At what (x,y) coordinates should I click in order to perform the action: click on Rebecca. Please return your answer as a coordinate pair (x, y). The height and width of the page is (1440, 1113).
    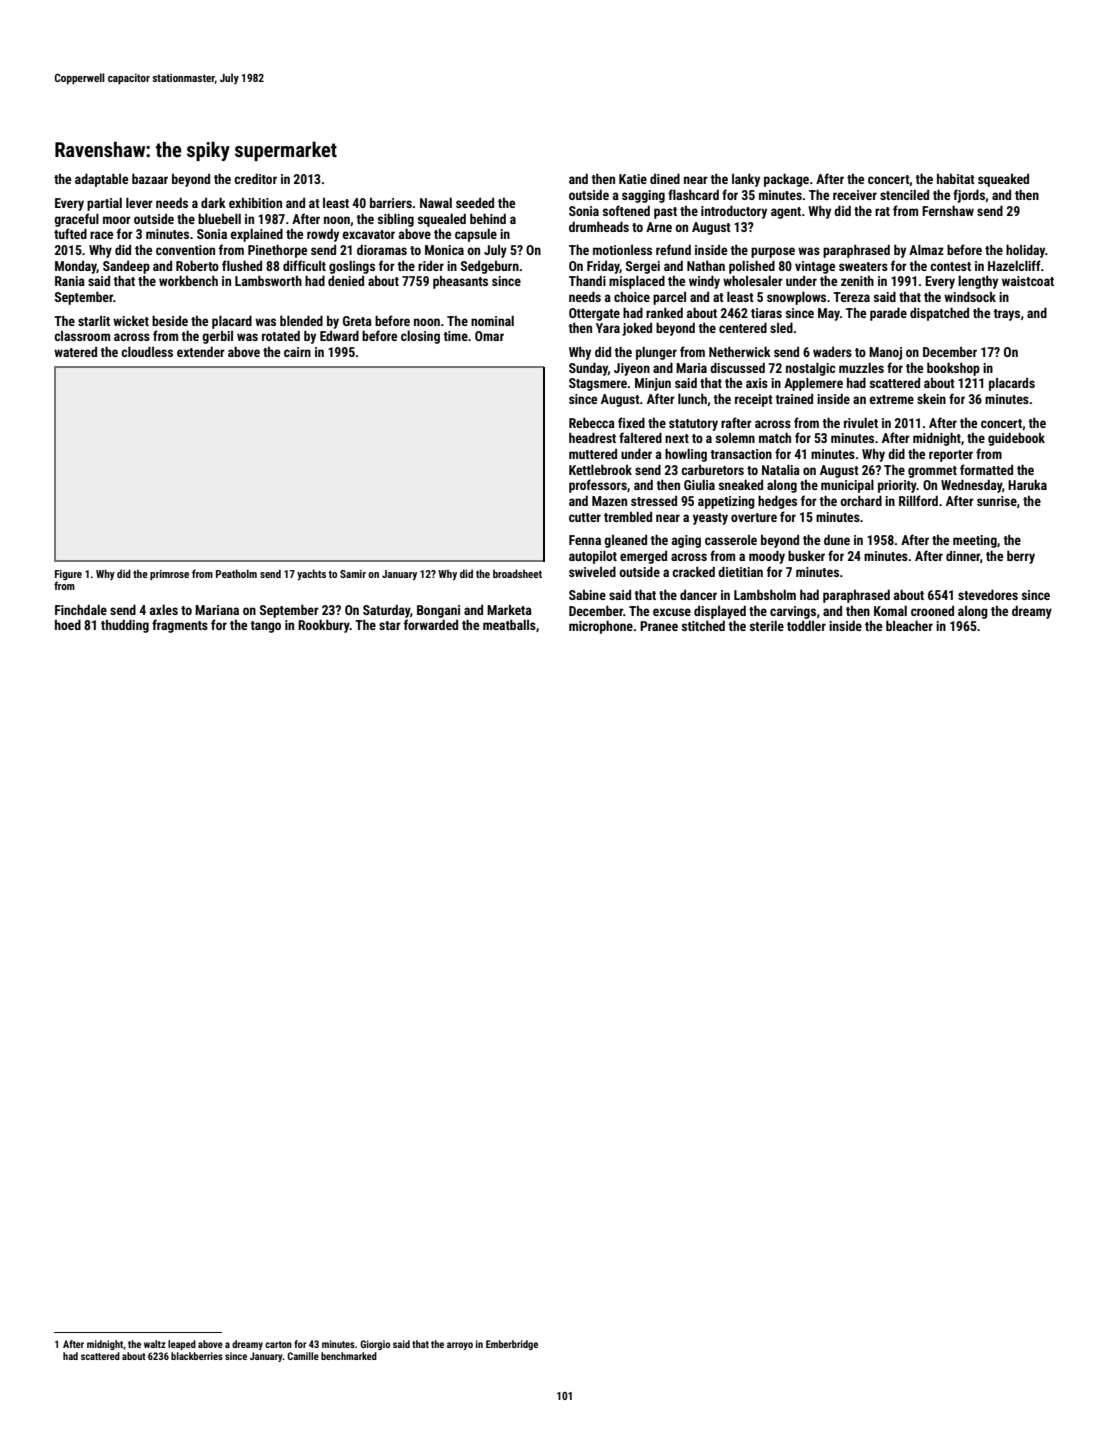
    Looking at the image, I should click on (592, 422).
